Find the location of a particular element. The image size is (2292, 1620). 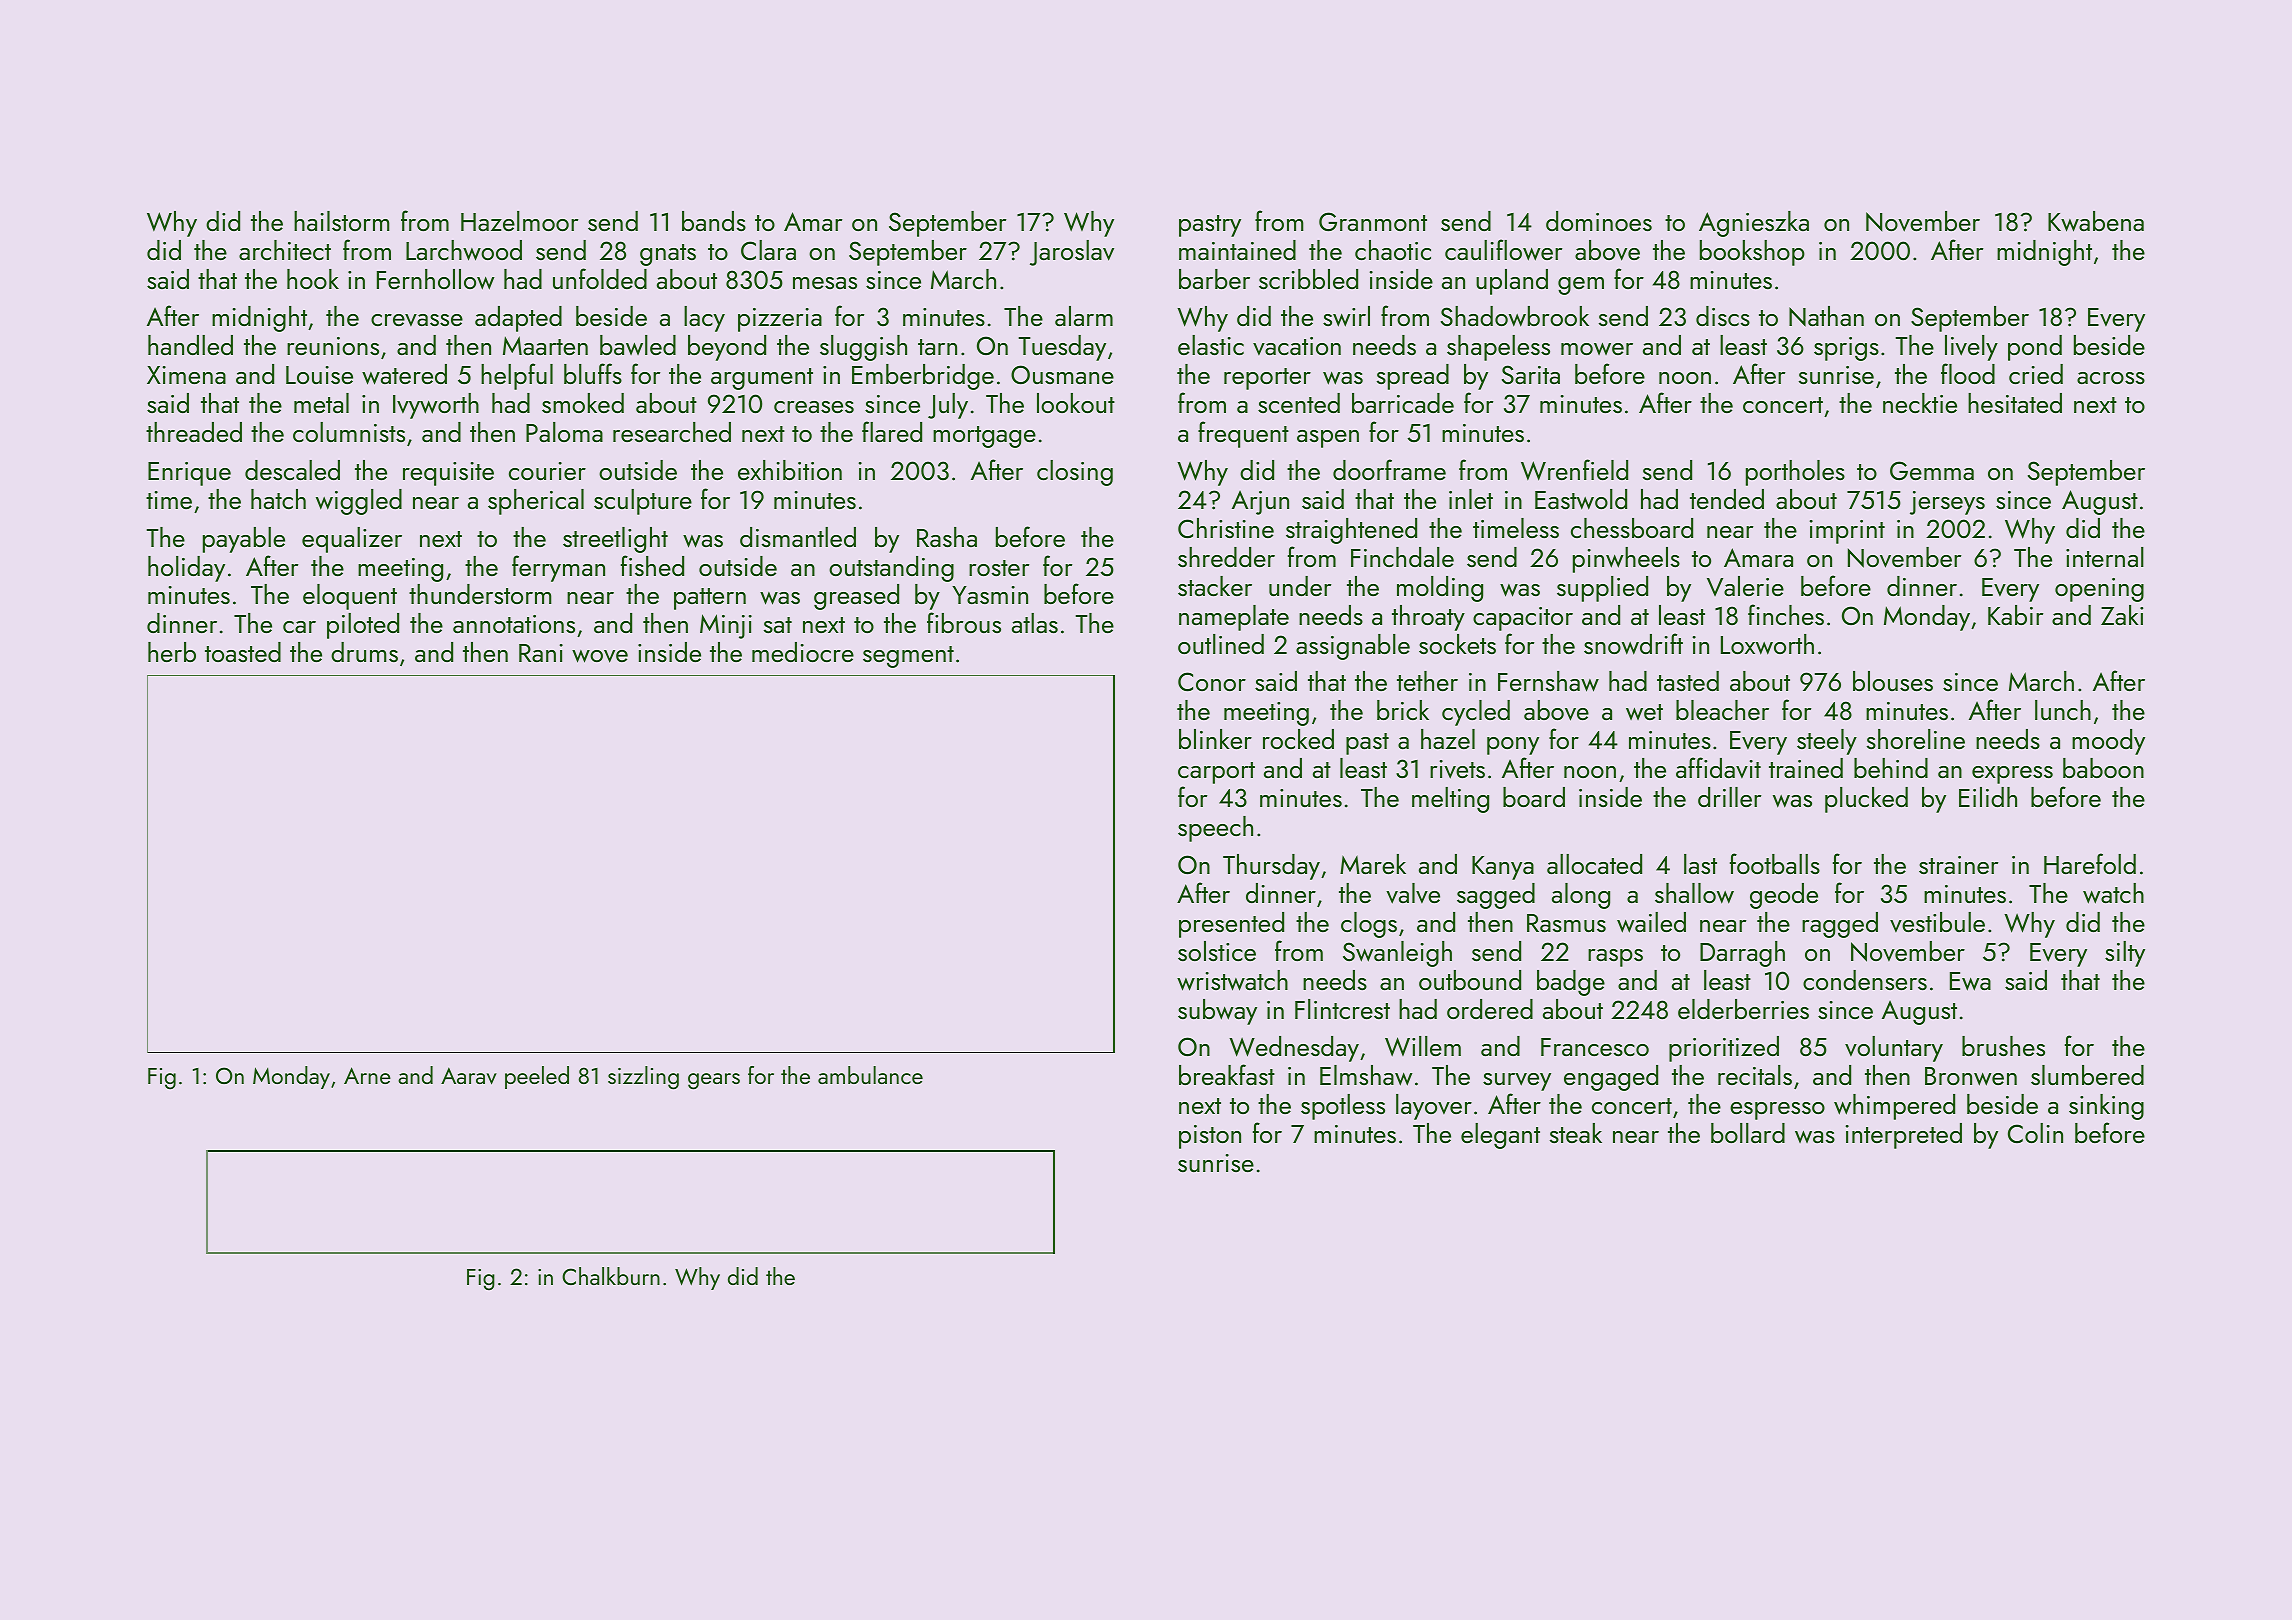

piston is located at coordinates (1210, 1137).
